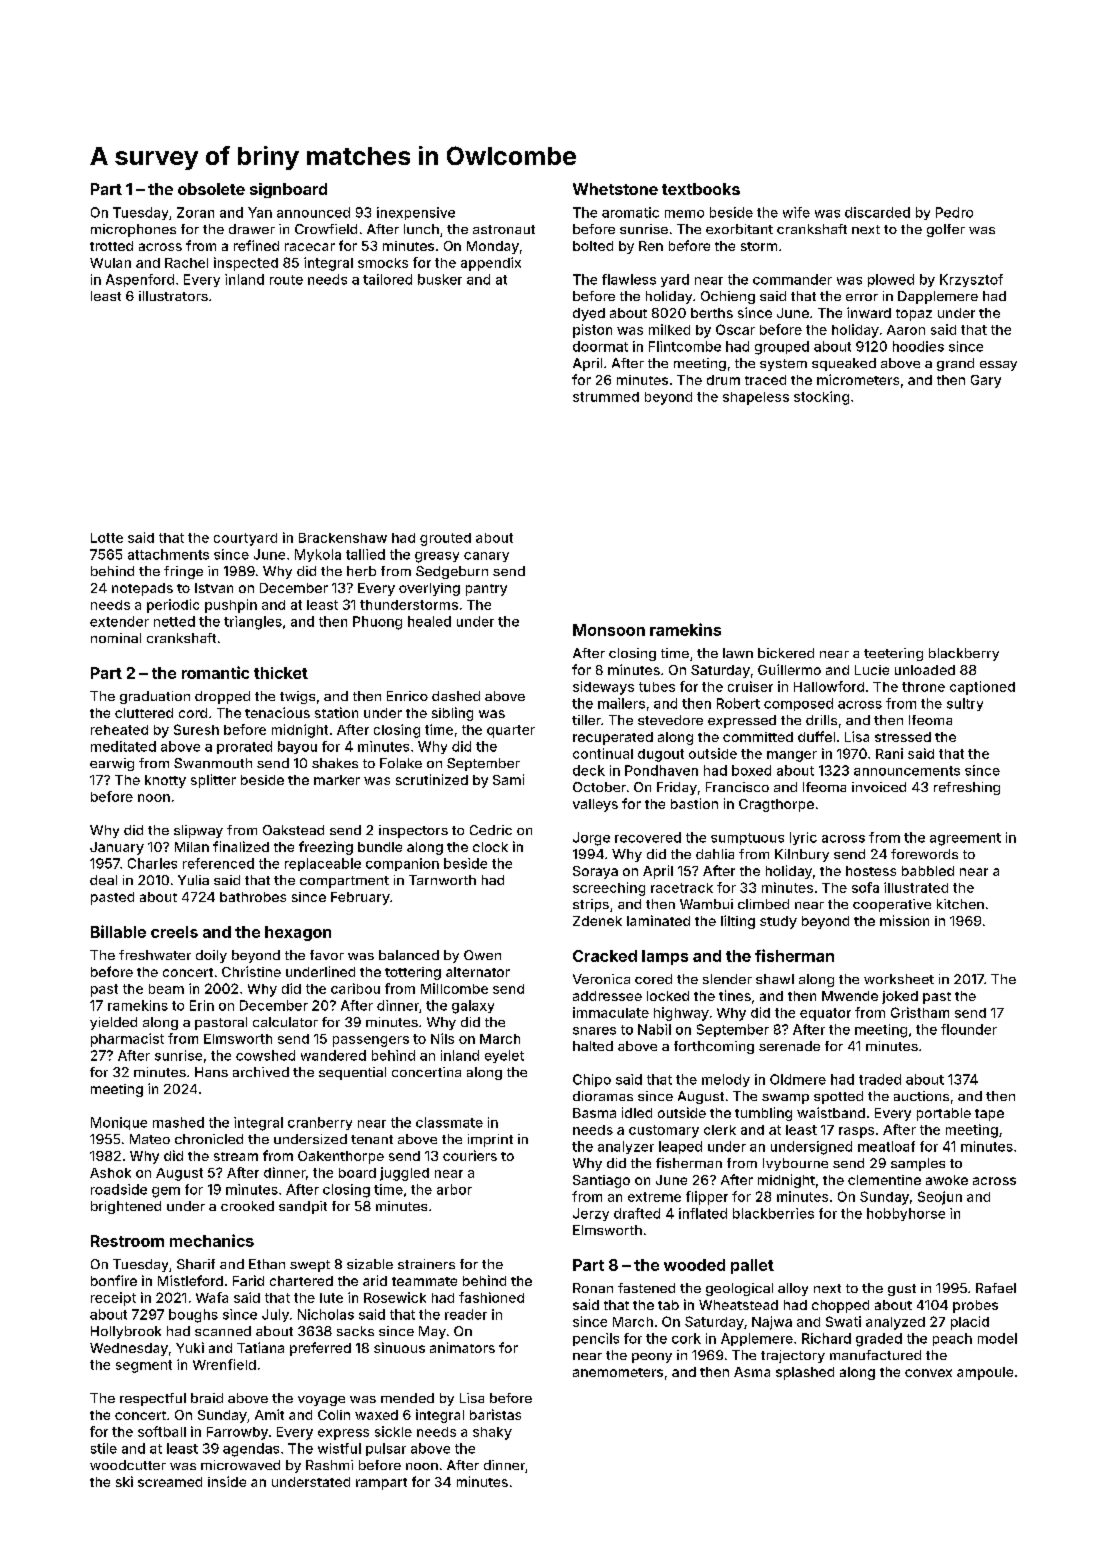 This screenshot has width=1108, height=1566. What do you see at coordinates (432, 779) in the screenshot?
I see `scrutinized` at bounding box center [432, 779].
